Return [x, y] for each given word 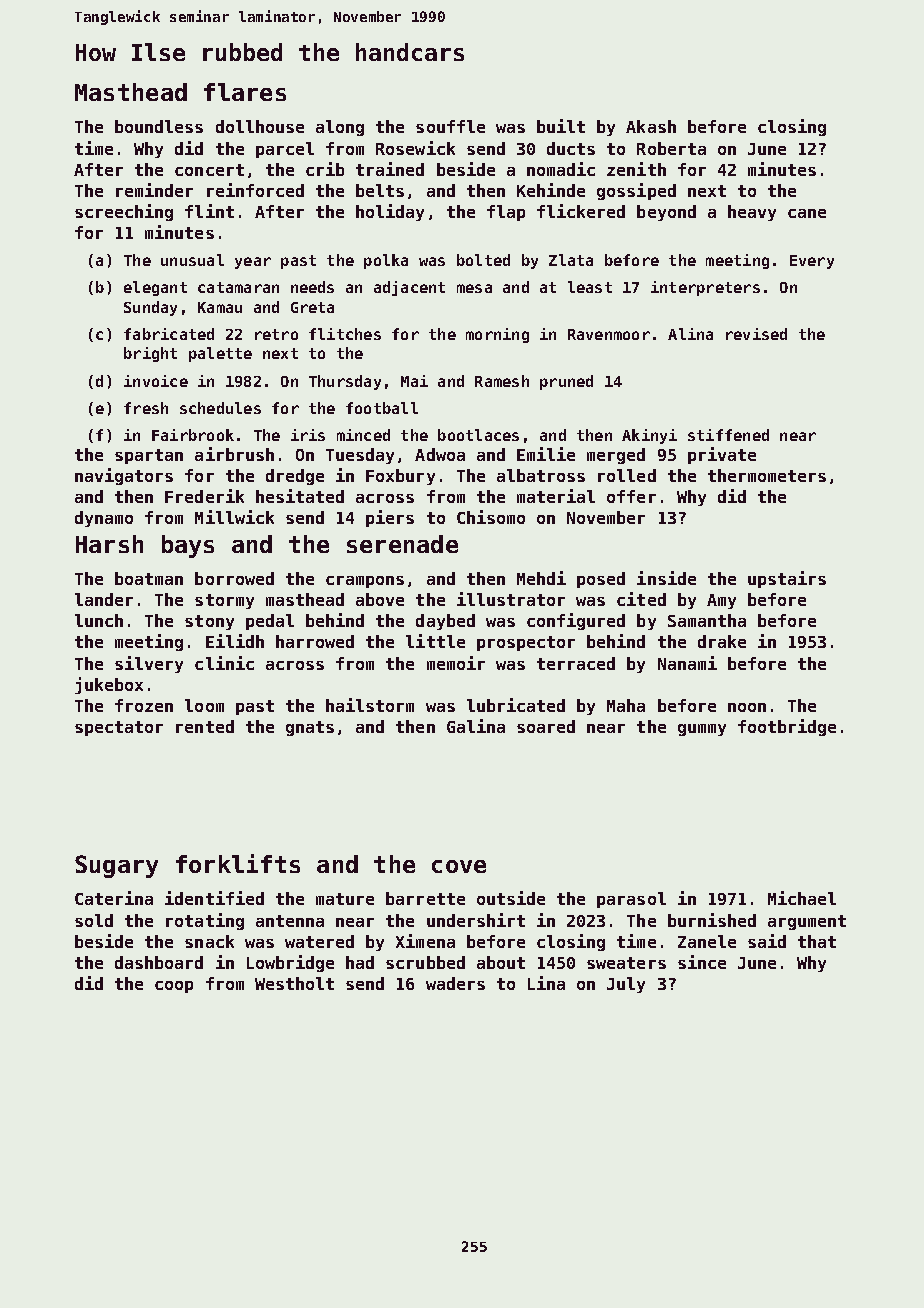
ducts [571, 148]
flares [245, 92]
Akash [651, 126]
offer [631, 496]
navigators [124, 476]
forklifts [238, 863]
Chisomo [491, 517]
